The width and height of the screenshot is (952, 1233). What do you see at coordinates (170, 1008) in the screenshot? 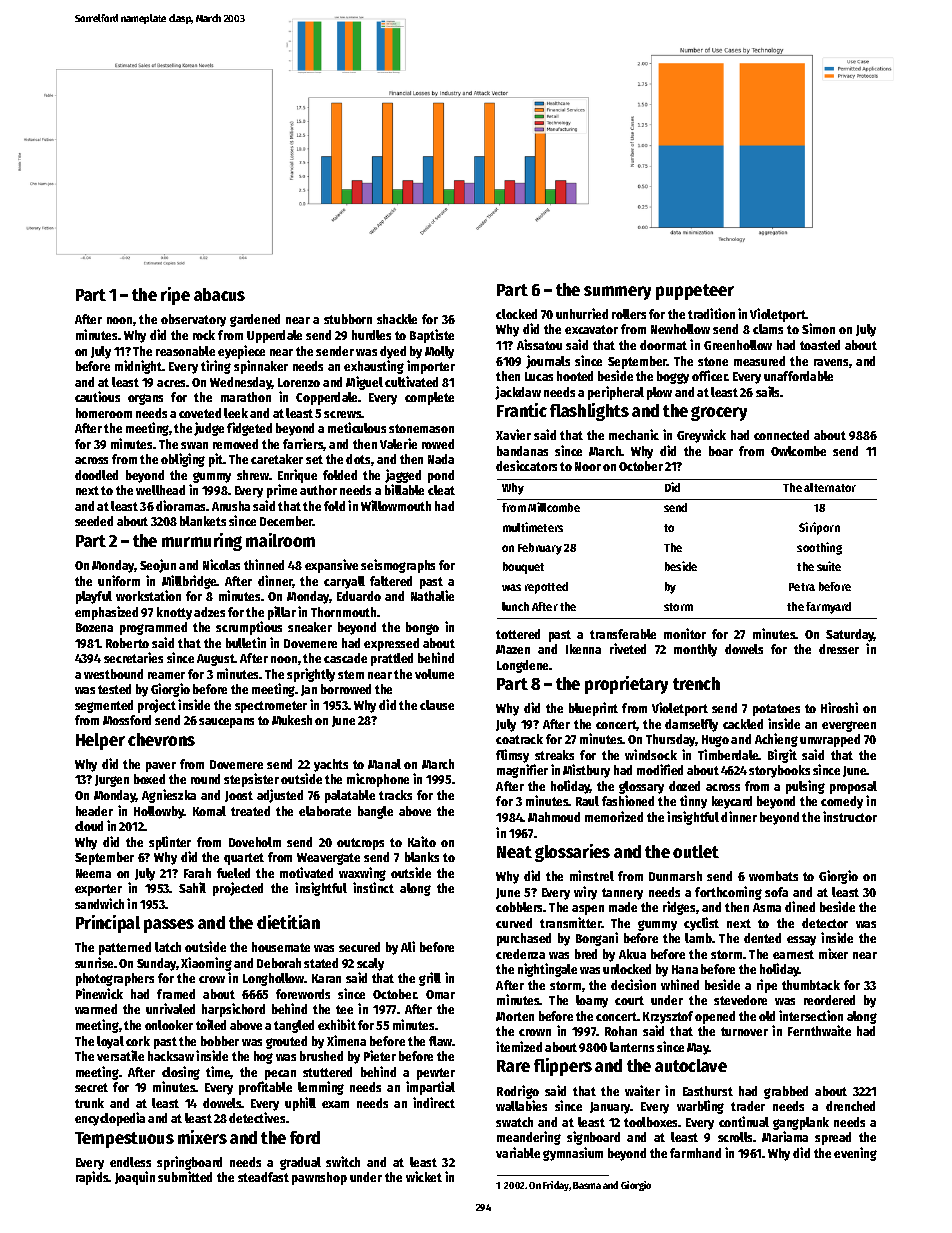
I see `unrivaled` at bounding box center [170, 1008].
